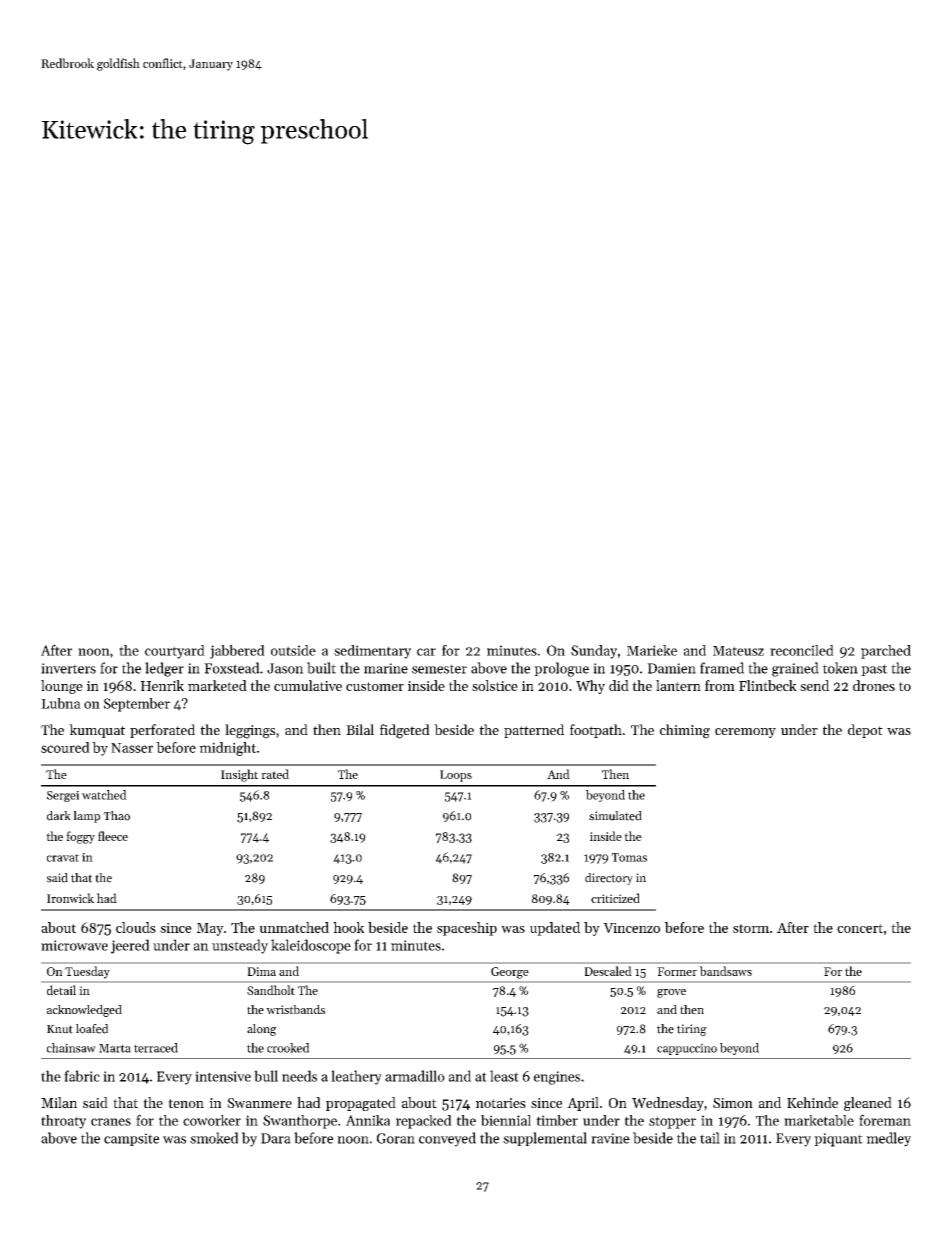 This screenshot has width=952, height=1233. What do you see at coordinates (113, 836) in the screenshot?
I see `fleece` at bounding box center [113, 836].
